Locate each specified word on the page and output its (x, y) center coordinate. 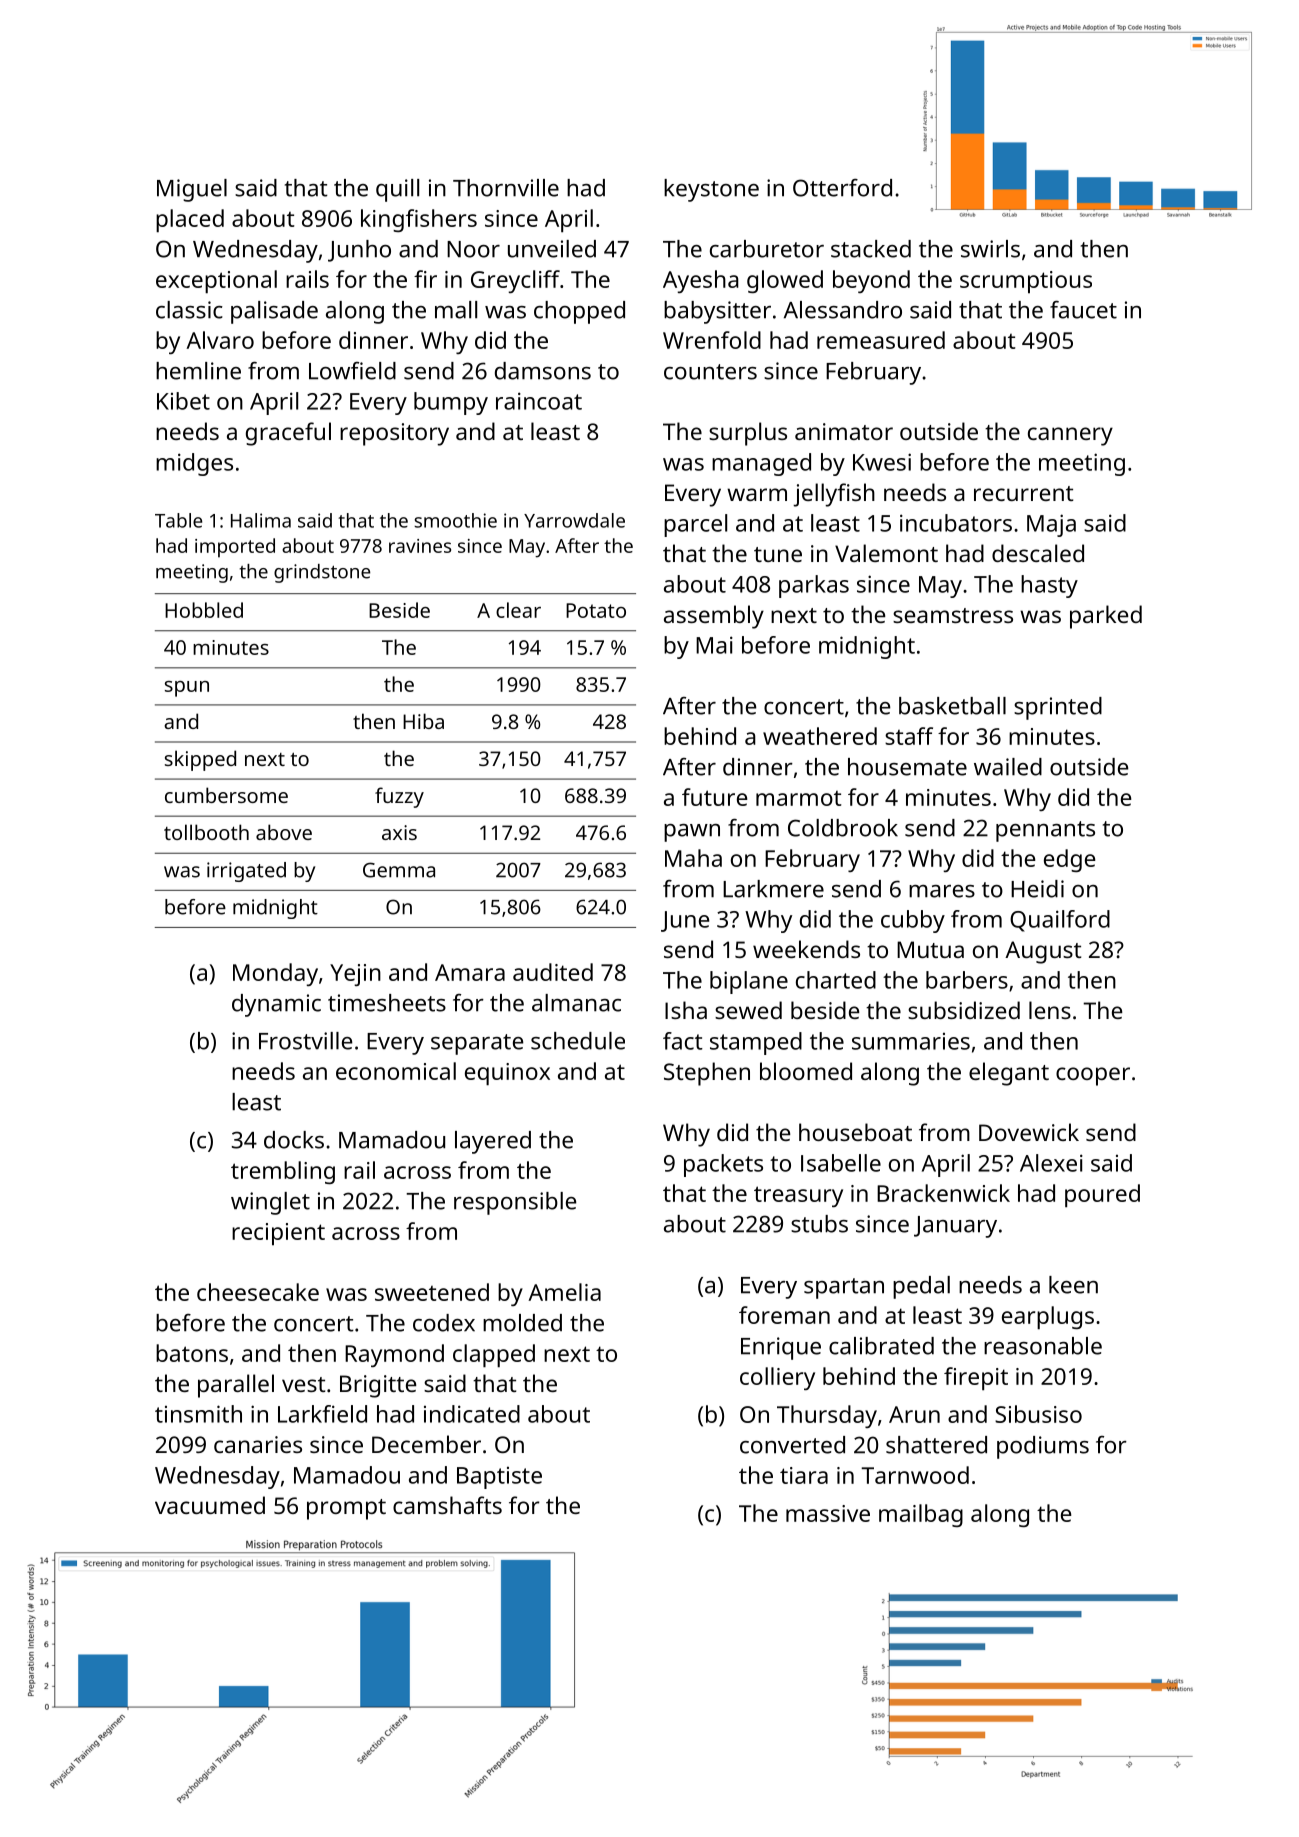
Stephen (707, 1074)
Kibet (183, 401)
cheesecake (258, 1292)
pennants (1045, 831)
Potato (596, 610)
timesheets (387, 1003)
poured (1102, 1196)
